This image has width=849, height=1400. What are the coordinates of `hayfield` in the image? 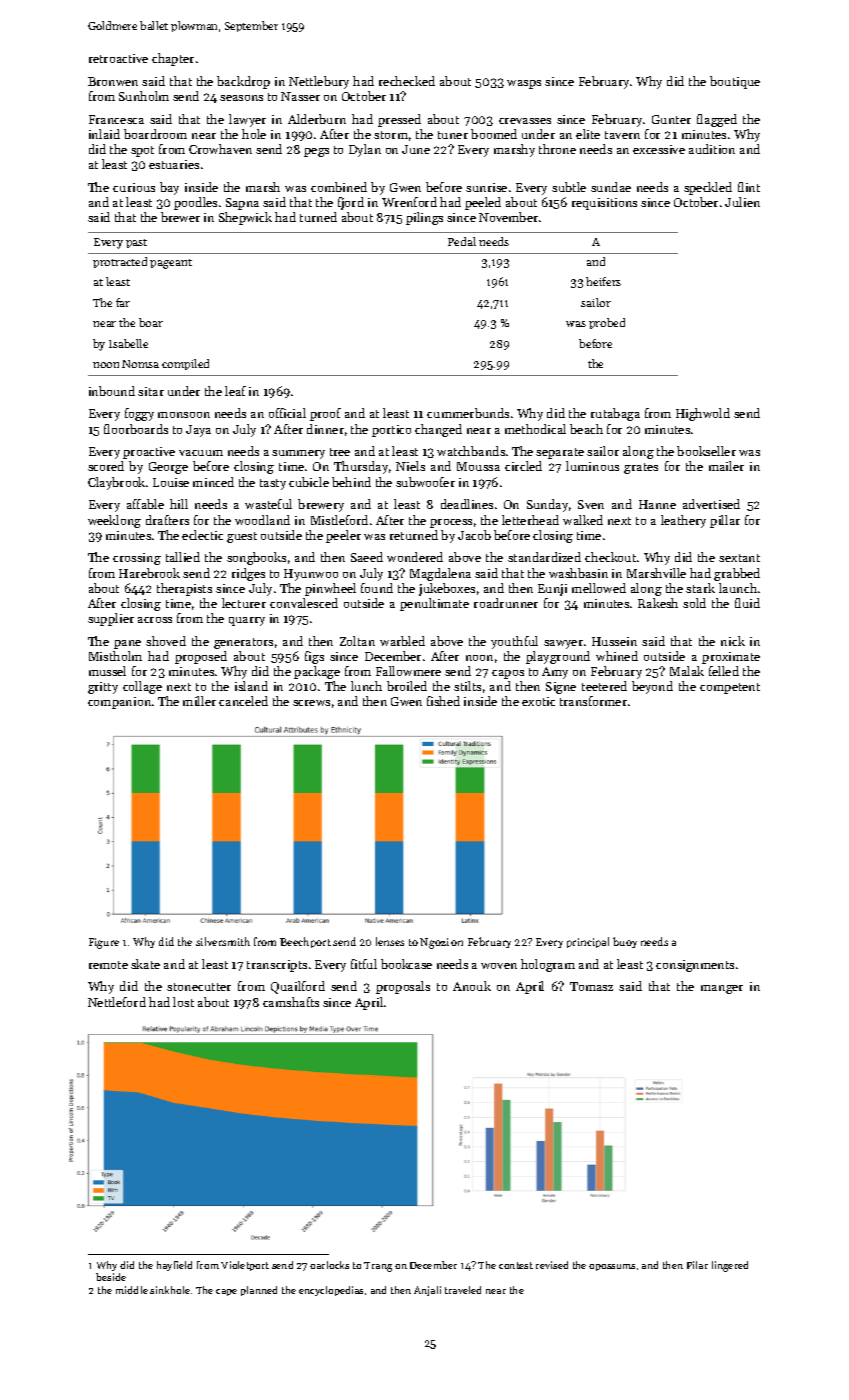 It's located at (174, 1266).
